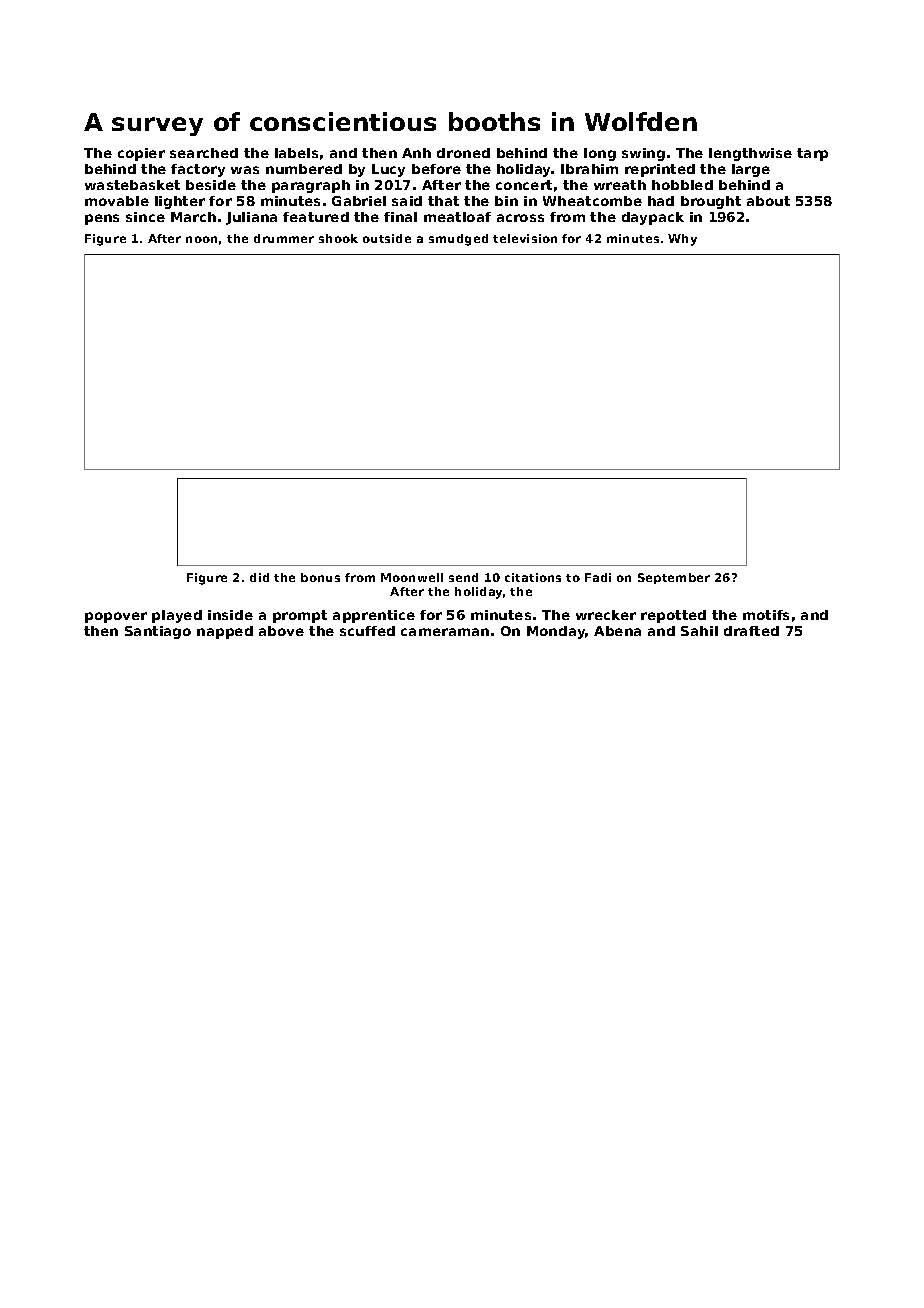 This page has width=924, height=1308. What do you see at coordinates (412, 577) in the page?
I see `Moonwell` at bounding box center [412, 577].
